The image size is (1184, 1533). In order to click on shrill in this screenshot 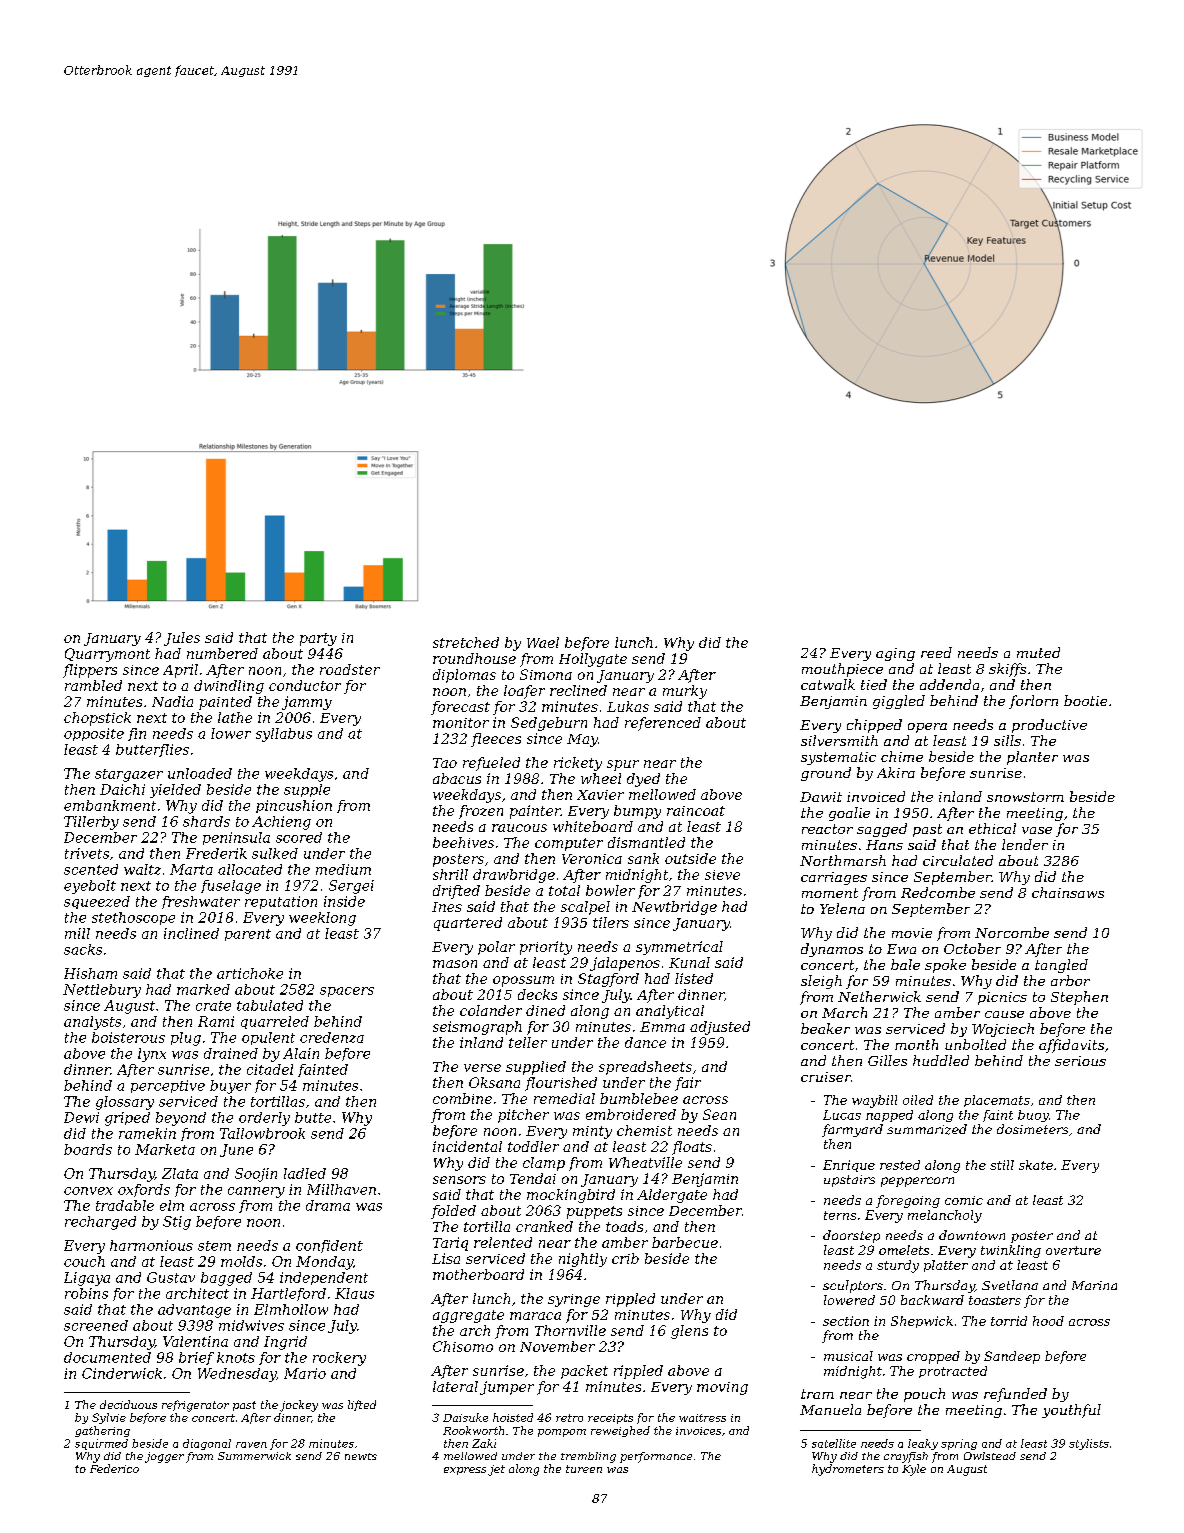, I will do `click(450, 874)`.
